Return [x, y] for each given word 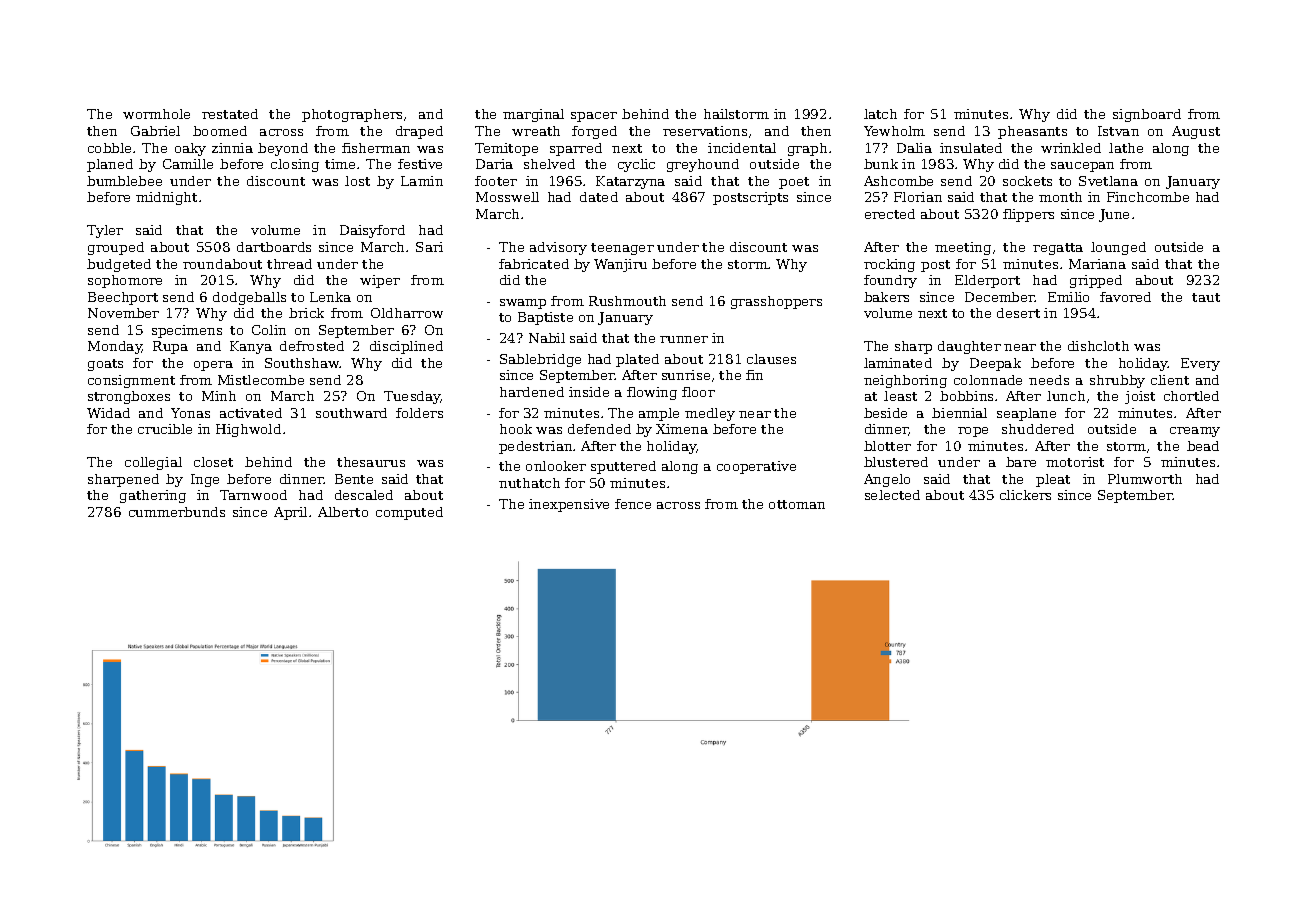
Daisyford [372, 231]
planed [110, 165]
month [1060, 197]
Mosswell [507, 197]
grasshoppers [776, 302]
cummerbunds [177, 512]
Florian [918, 197]
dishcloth [1098, 346]
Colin [269, 330]
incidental [742, 148]
